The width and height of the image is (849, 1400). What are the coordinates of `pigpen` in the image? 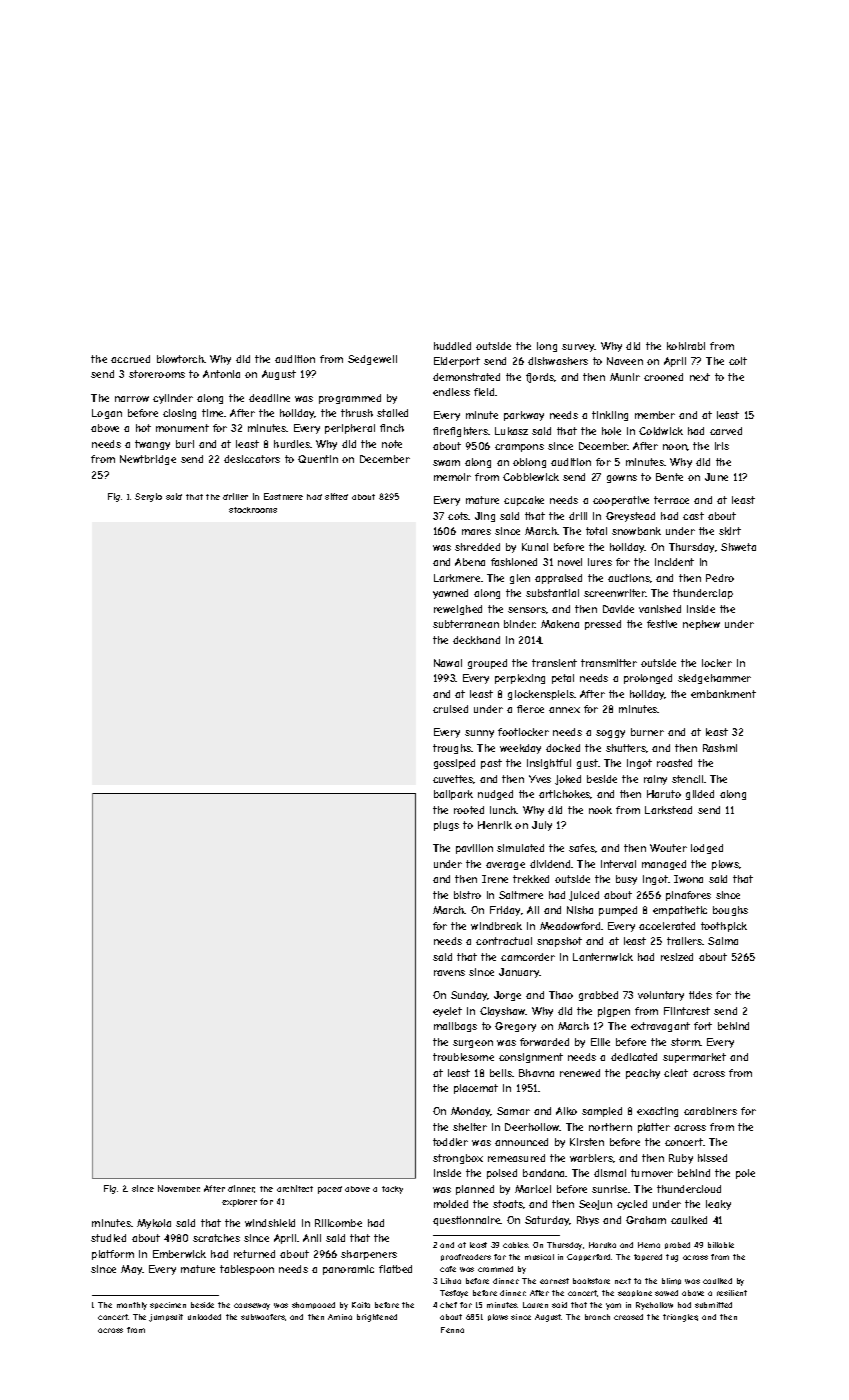 It's located at (614, 1012).
